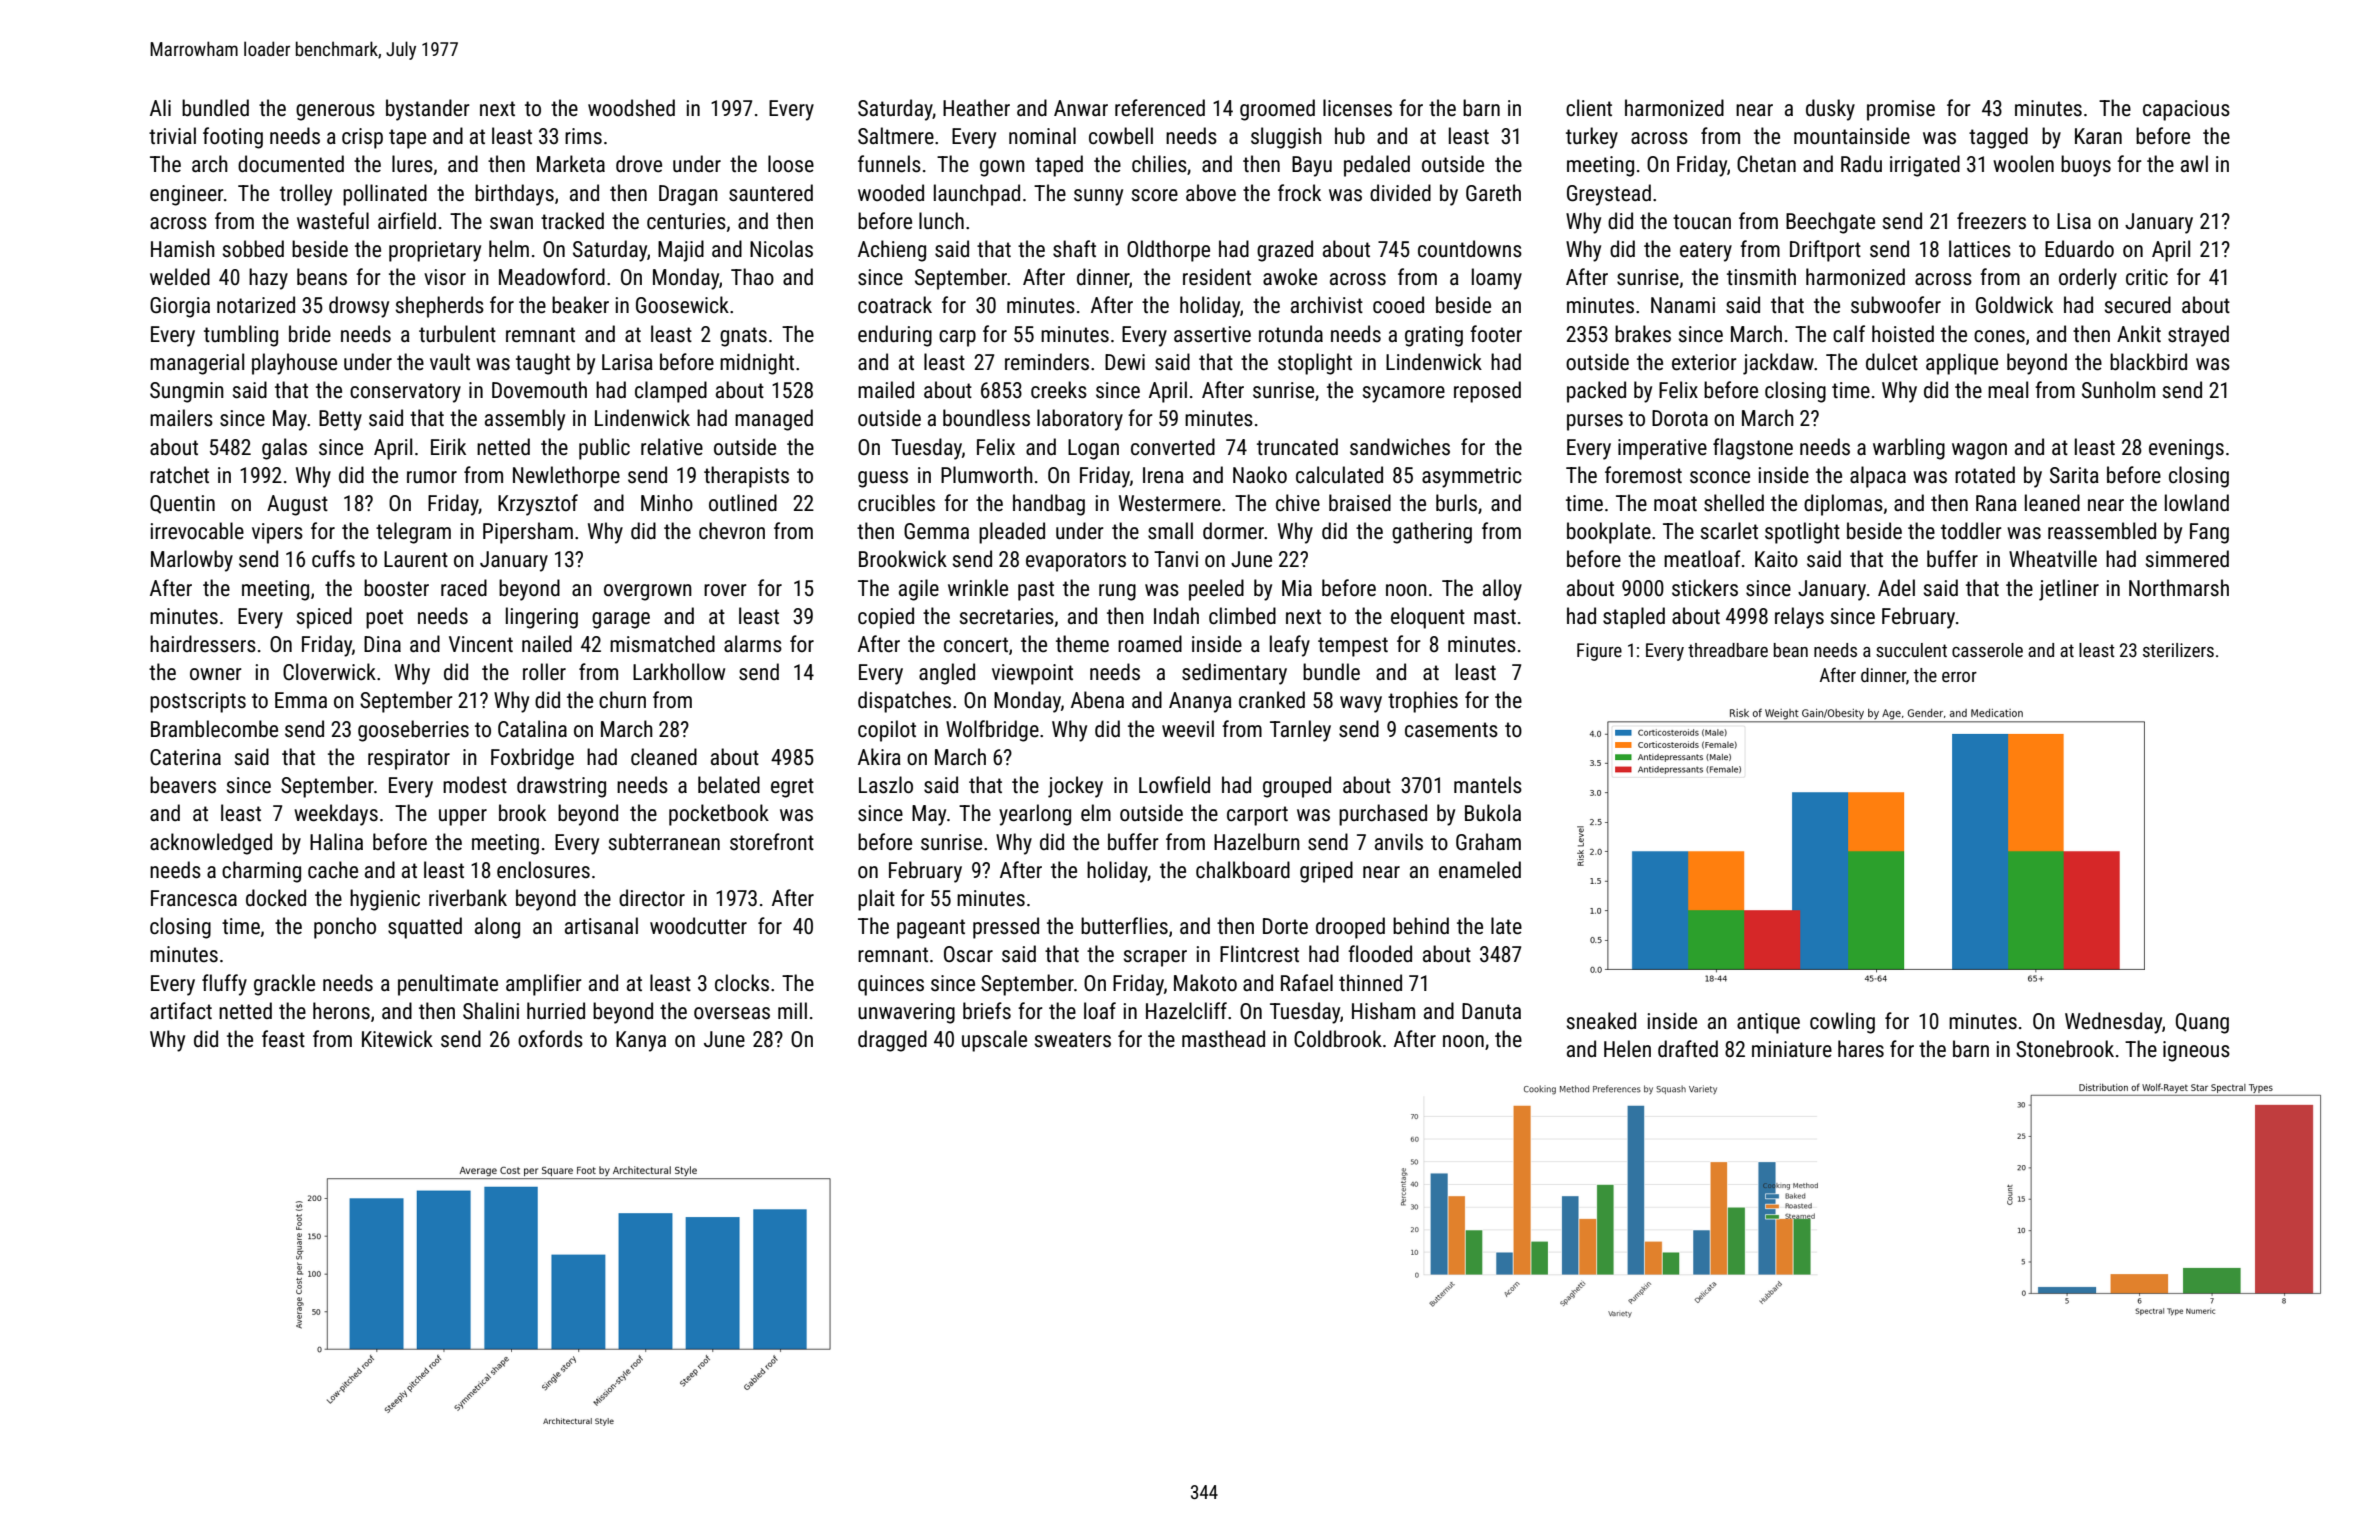 The height and width of the screenshot is (1540, 2380). What do you see at coordinates (1842, 1023) in the screenshot?
I see `cowling` at bounding box center [1842, 1023].
